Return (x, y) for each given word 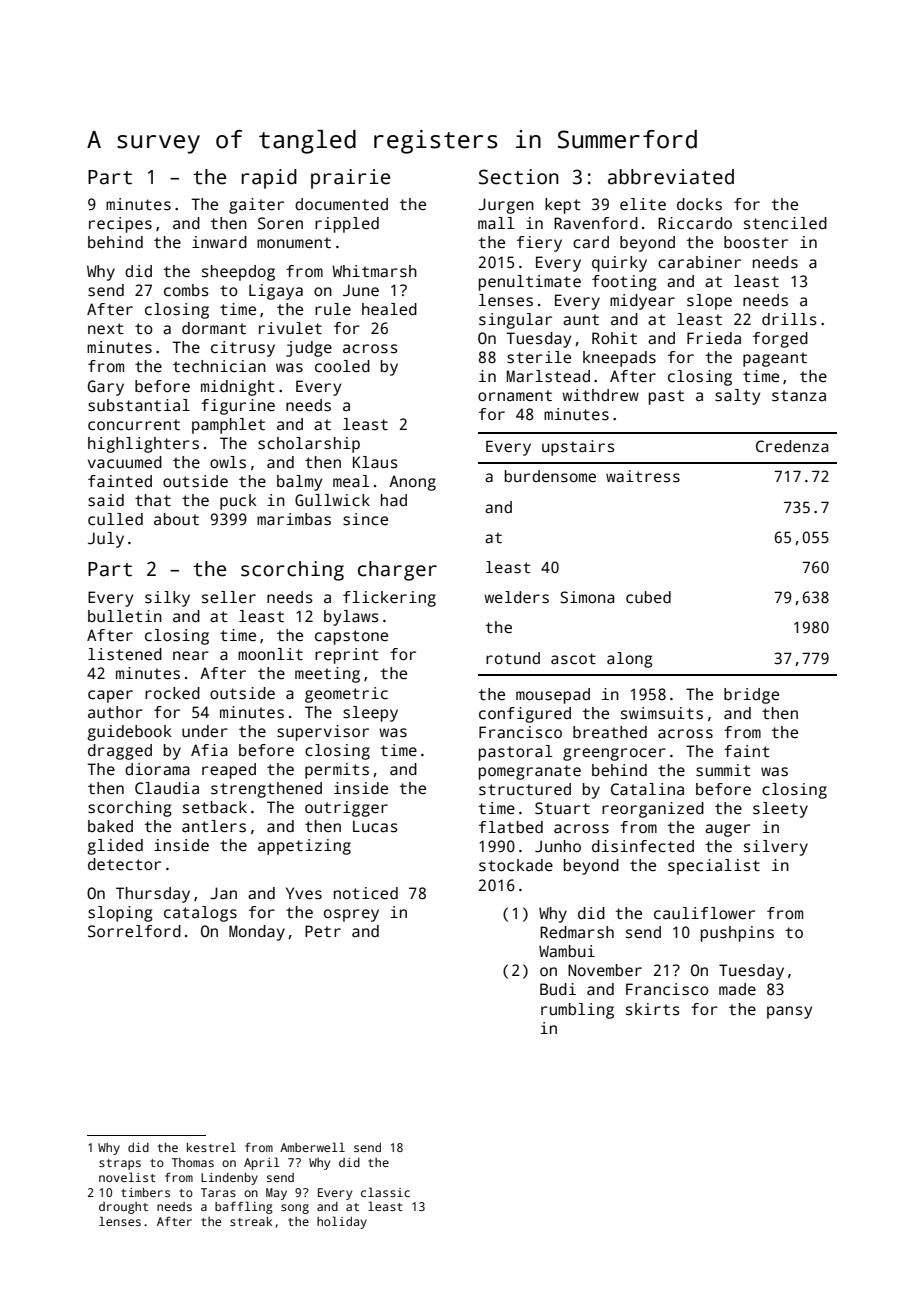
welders (516, 597)
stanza (799, 396)
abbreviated (671, 177)
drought (123, 1208)
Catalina (647, 789)
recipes (120, 225)
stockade (516, 865)
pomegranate (530, 772)
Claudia (167, 788)
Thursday (153, 895)
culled (115, 519)
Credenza (792, 446)
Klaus (375, 462)
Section (519, 177)
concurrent (134, 425)
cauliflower (704, 913)
